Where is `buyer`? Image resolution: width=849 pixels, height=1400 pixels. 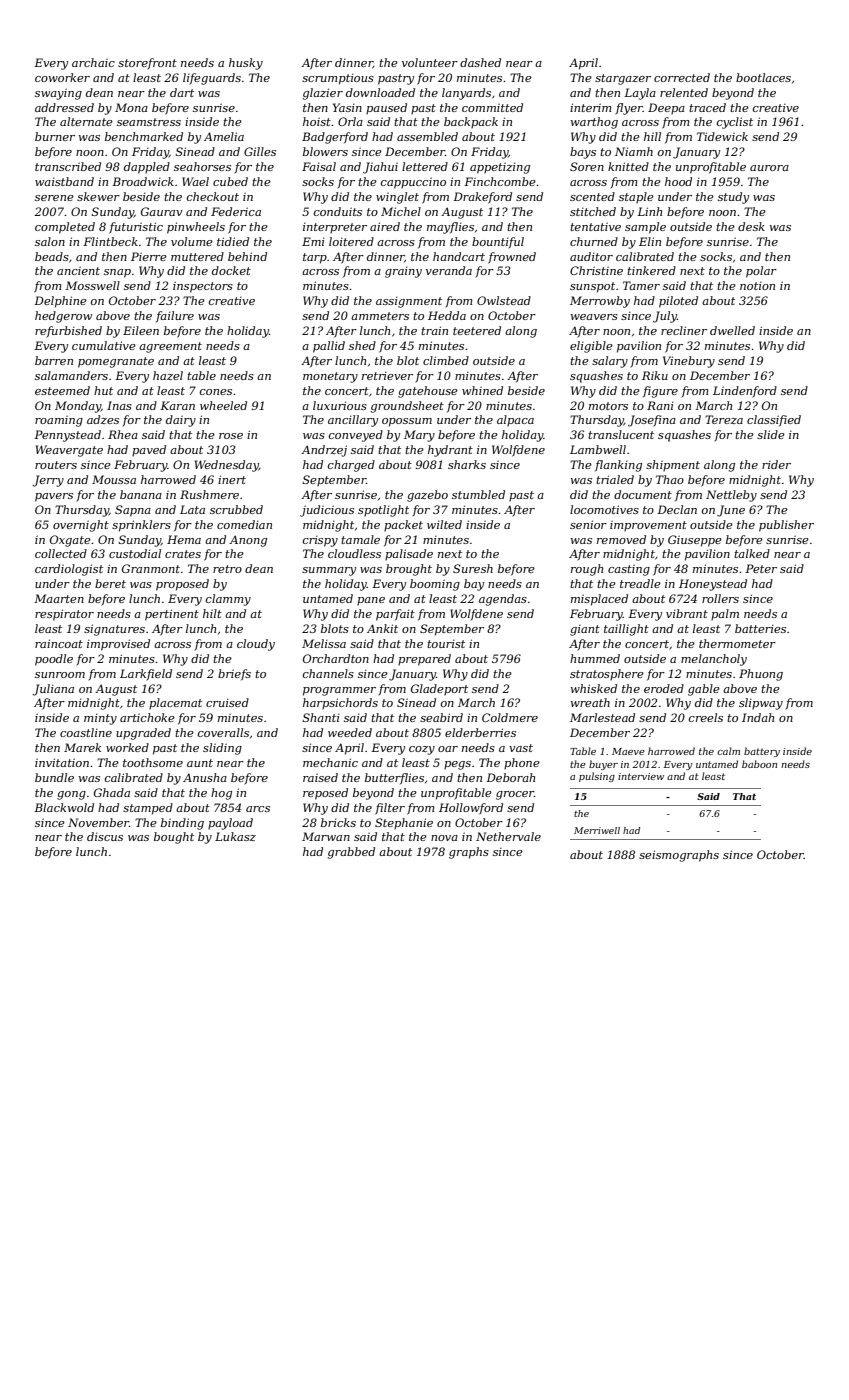
buyer is located at coordinates (603, 765).
